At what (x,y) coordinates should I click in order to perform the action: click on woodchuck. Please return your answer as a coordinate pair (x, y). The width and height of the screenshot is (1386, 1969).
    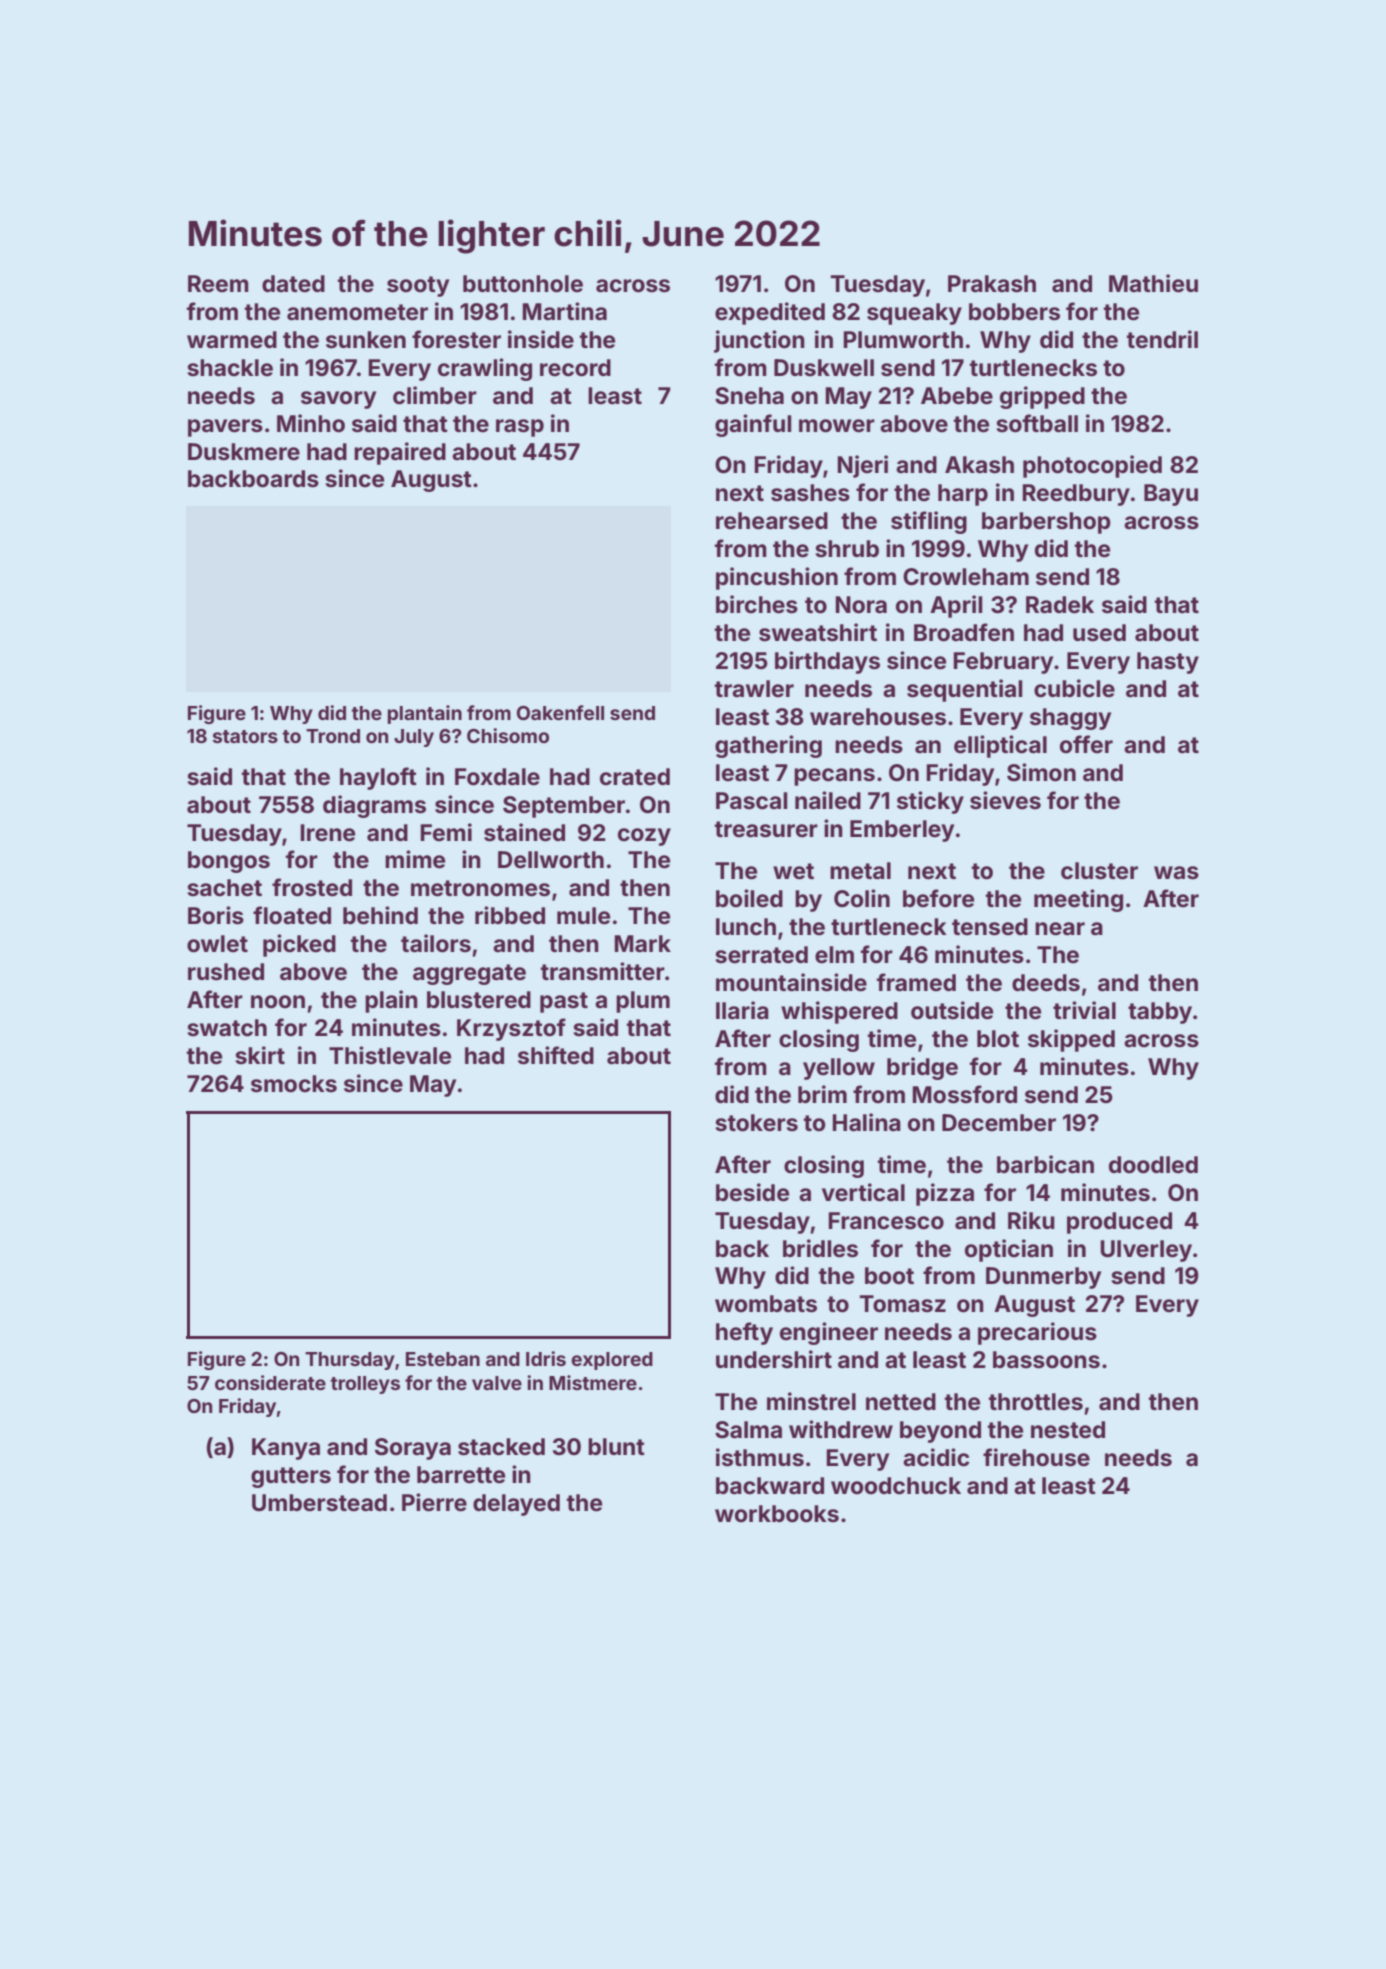
    Looking at the image, I should click on (896, 1486).
